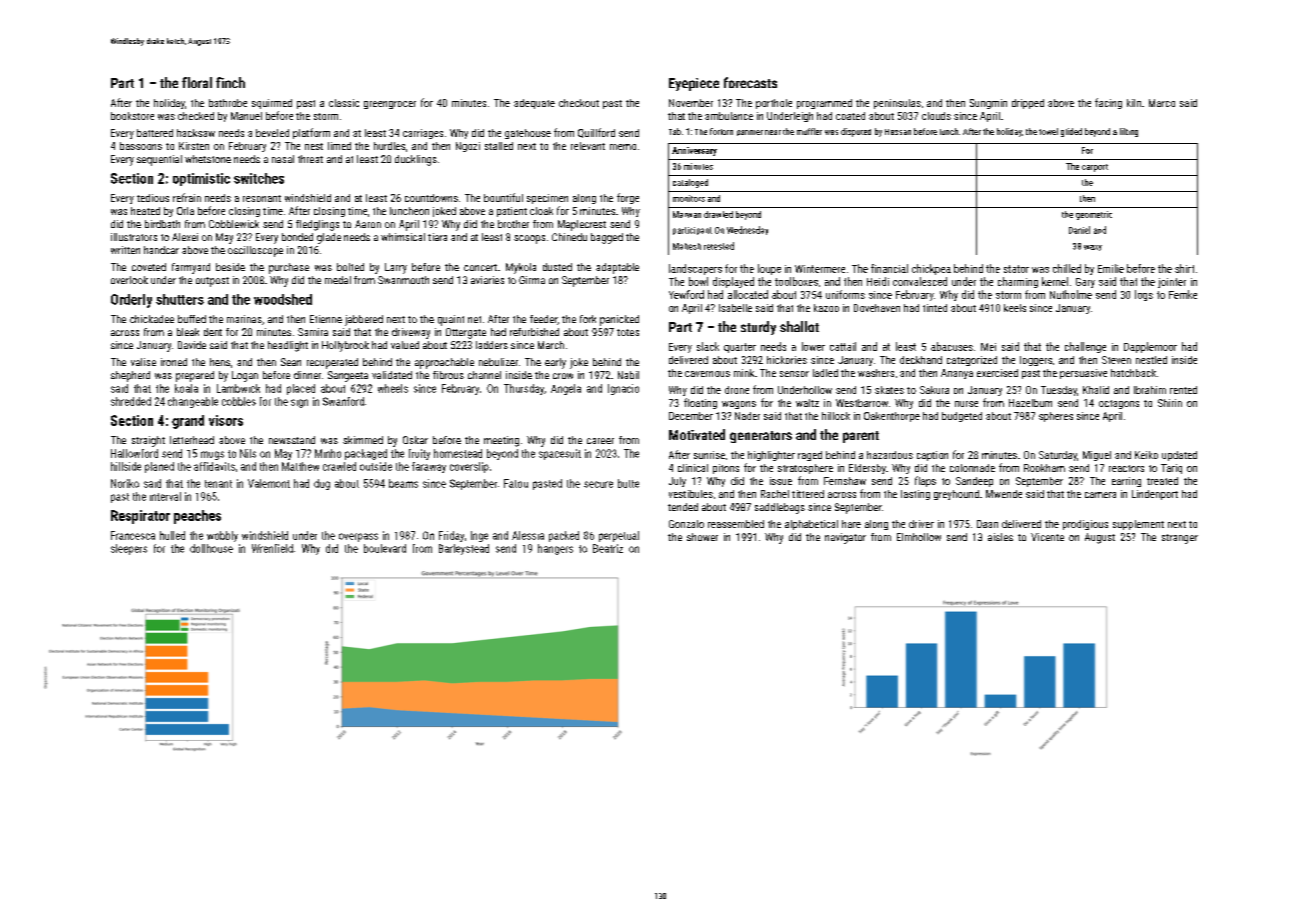 The width and height of the document is (1308, 924). What do you see at coordinates (464, 549) in the document?
I see `Barleystead` at bounding box center [464, 549].
